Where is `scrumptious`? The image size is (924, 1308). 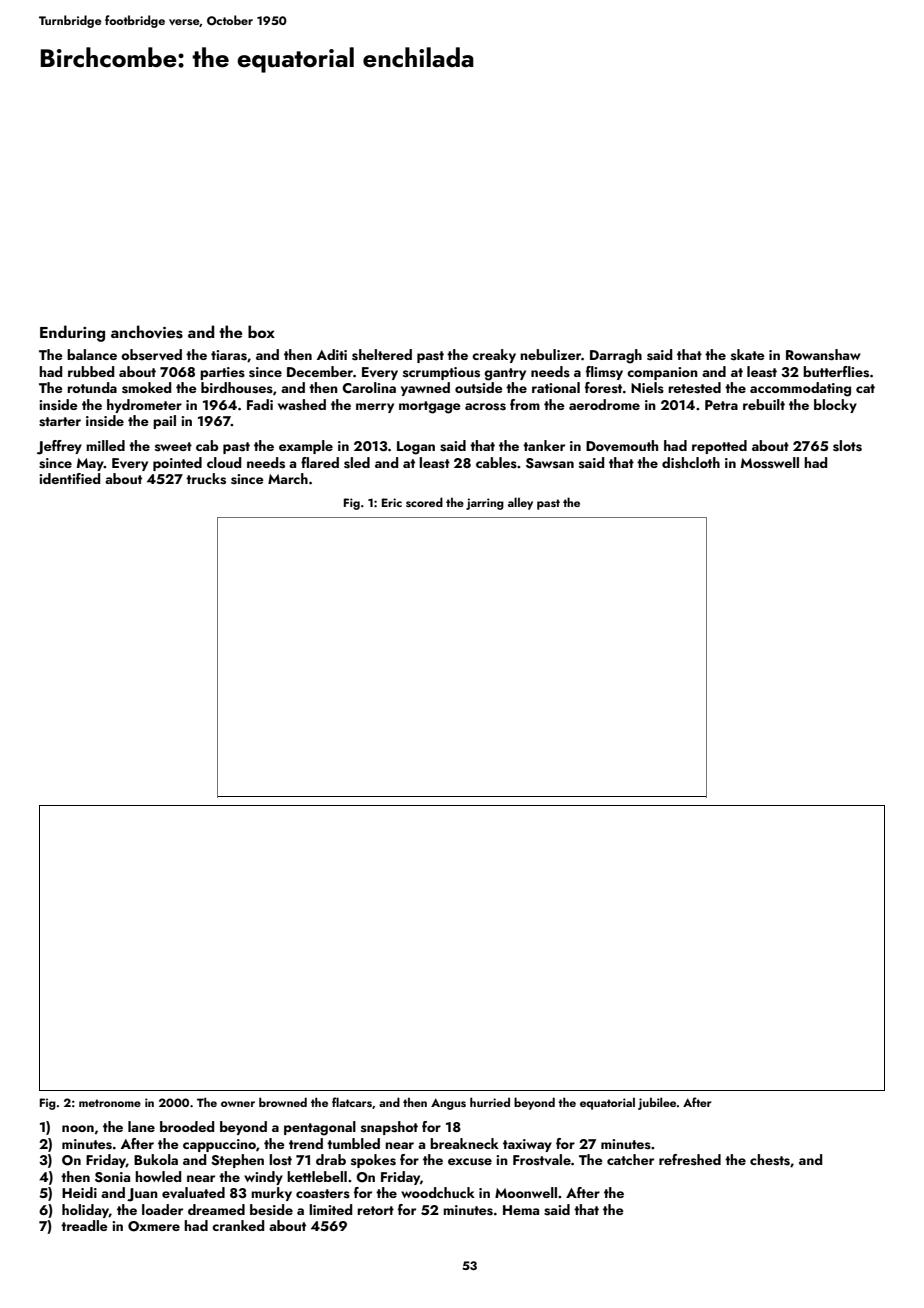 scrumptious is located at coordinates (441, 373).
